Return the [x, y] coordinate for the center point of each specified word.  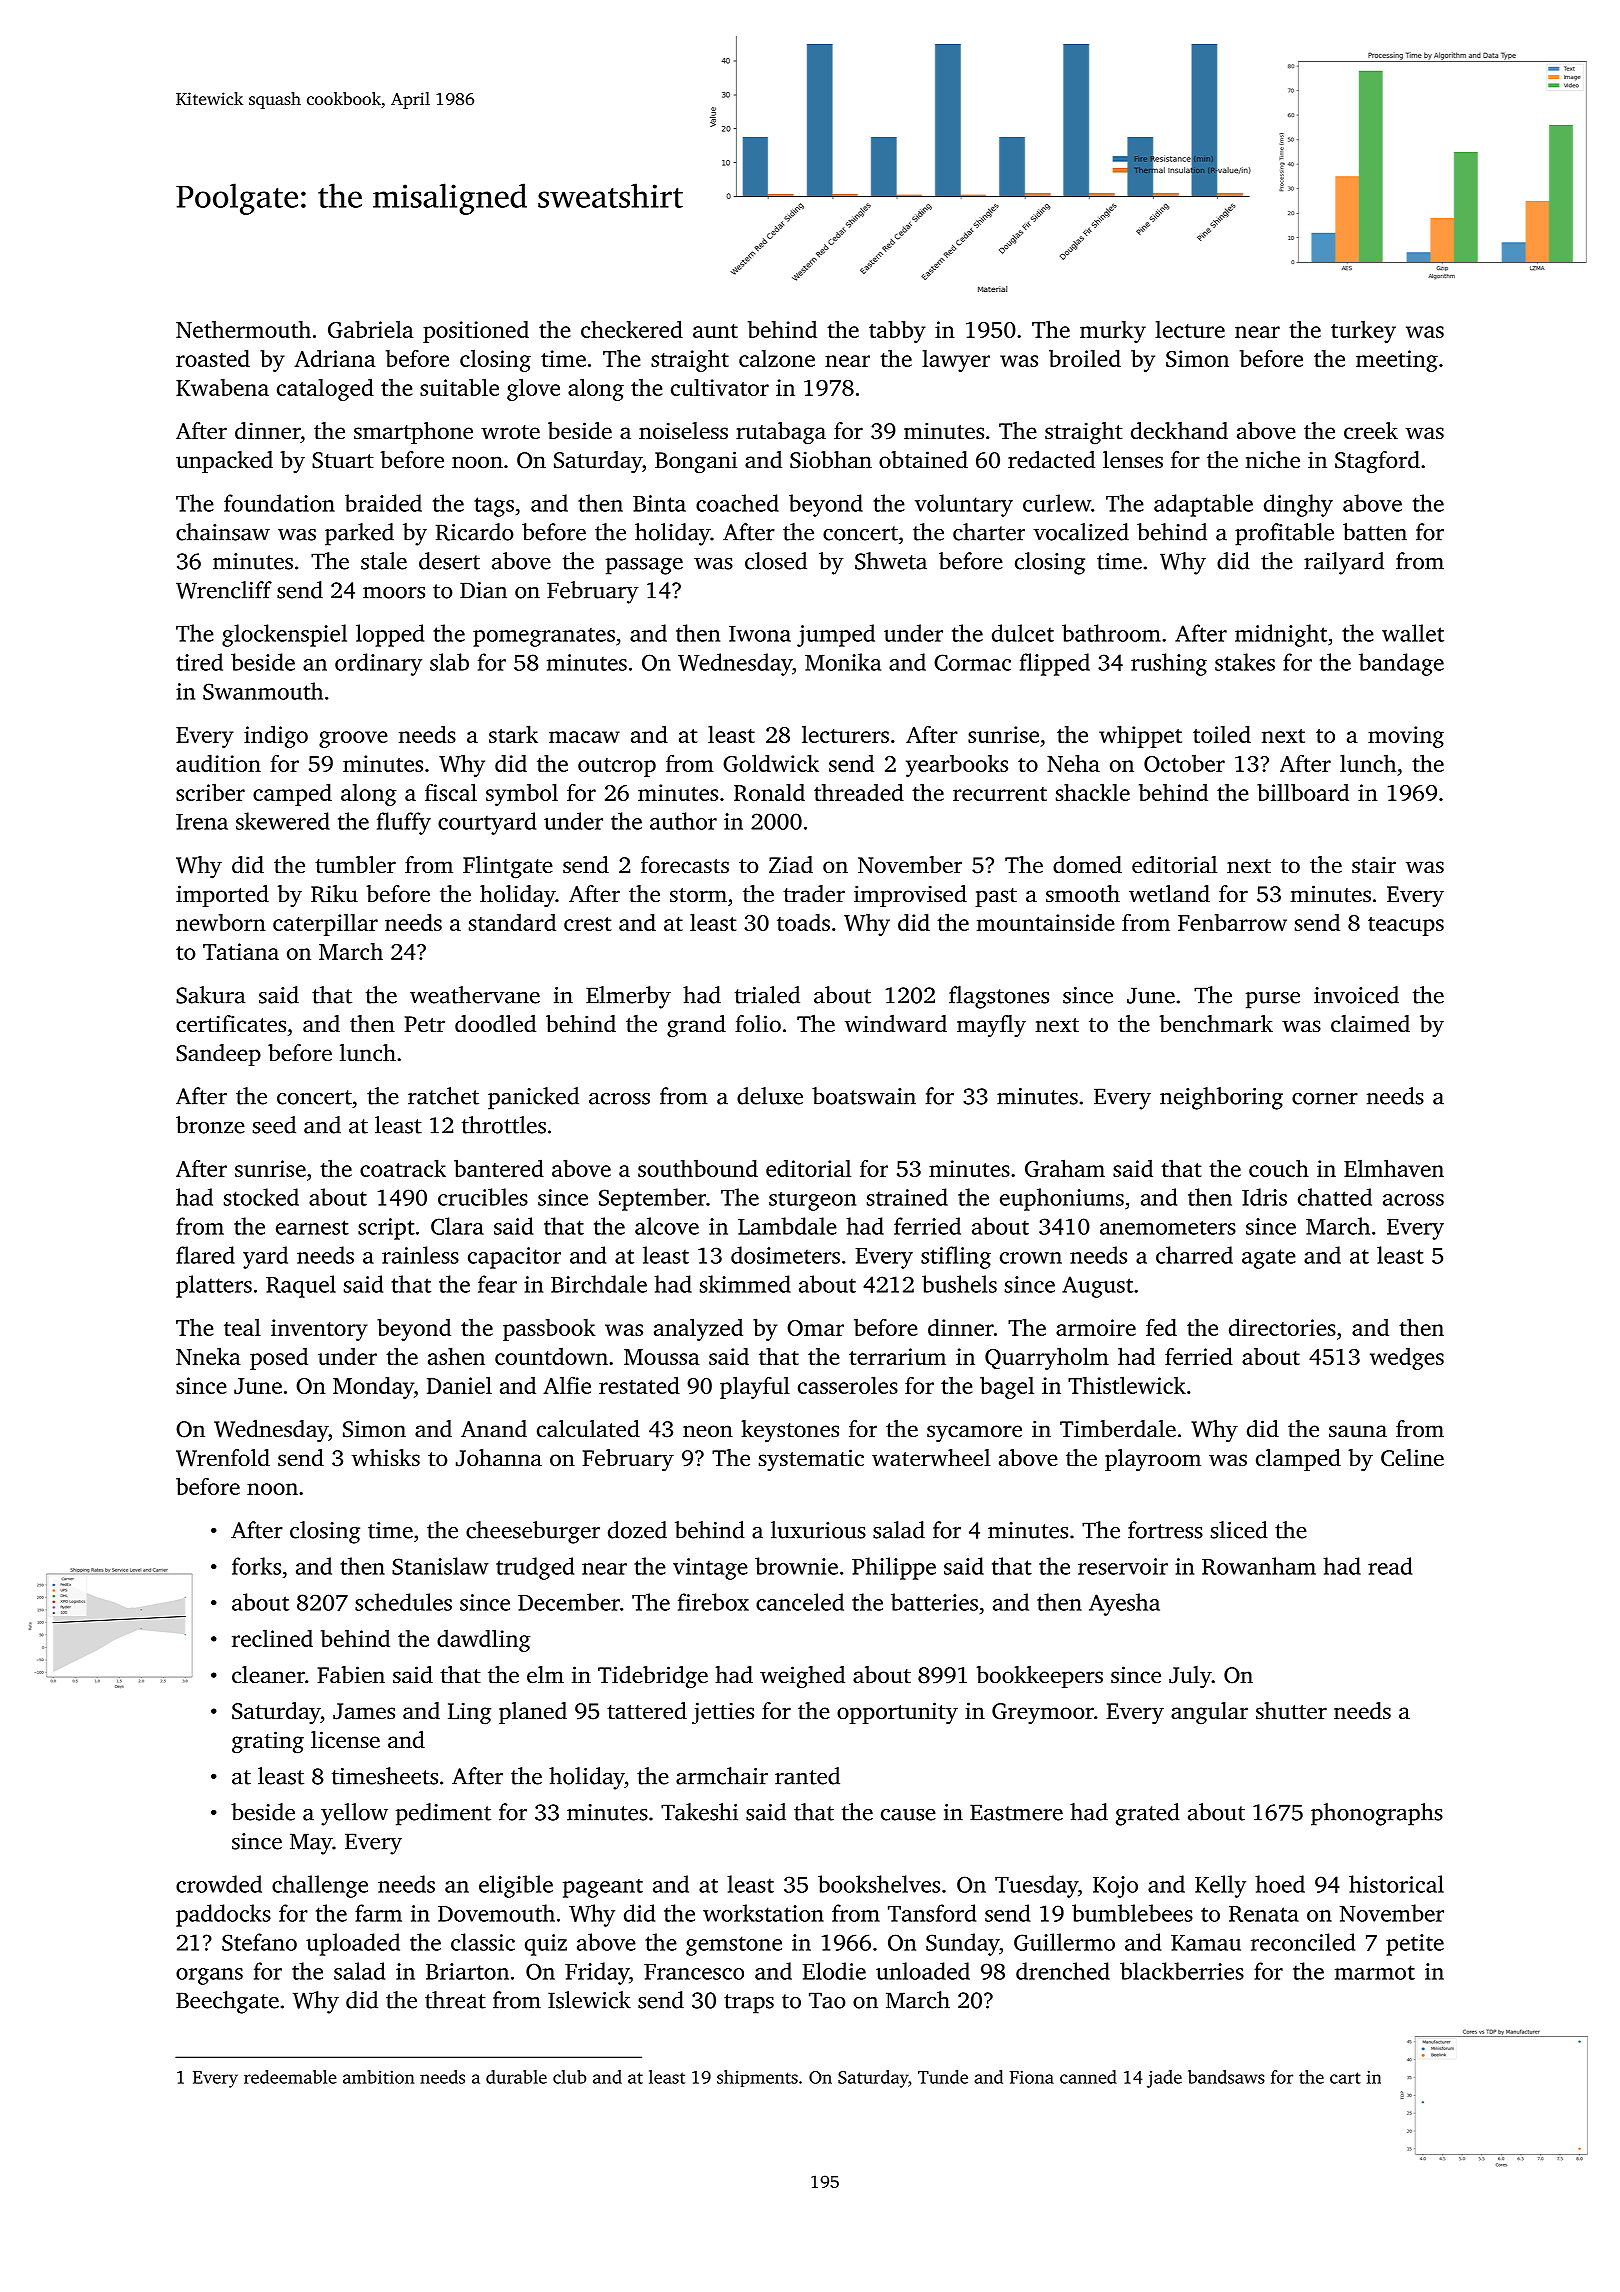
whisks [386, 1457]
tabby [897, 331]
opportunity [897, 1713]
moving [1406, 737]
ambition [378, 2077]
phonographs [1377, 1814]
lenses [1133, 460]
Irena [202, 822]
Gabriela [371, 329]
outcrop [617, 767]
